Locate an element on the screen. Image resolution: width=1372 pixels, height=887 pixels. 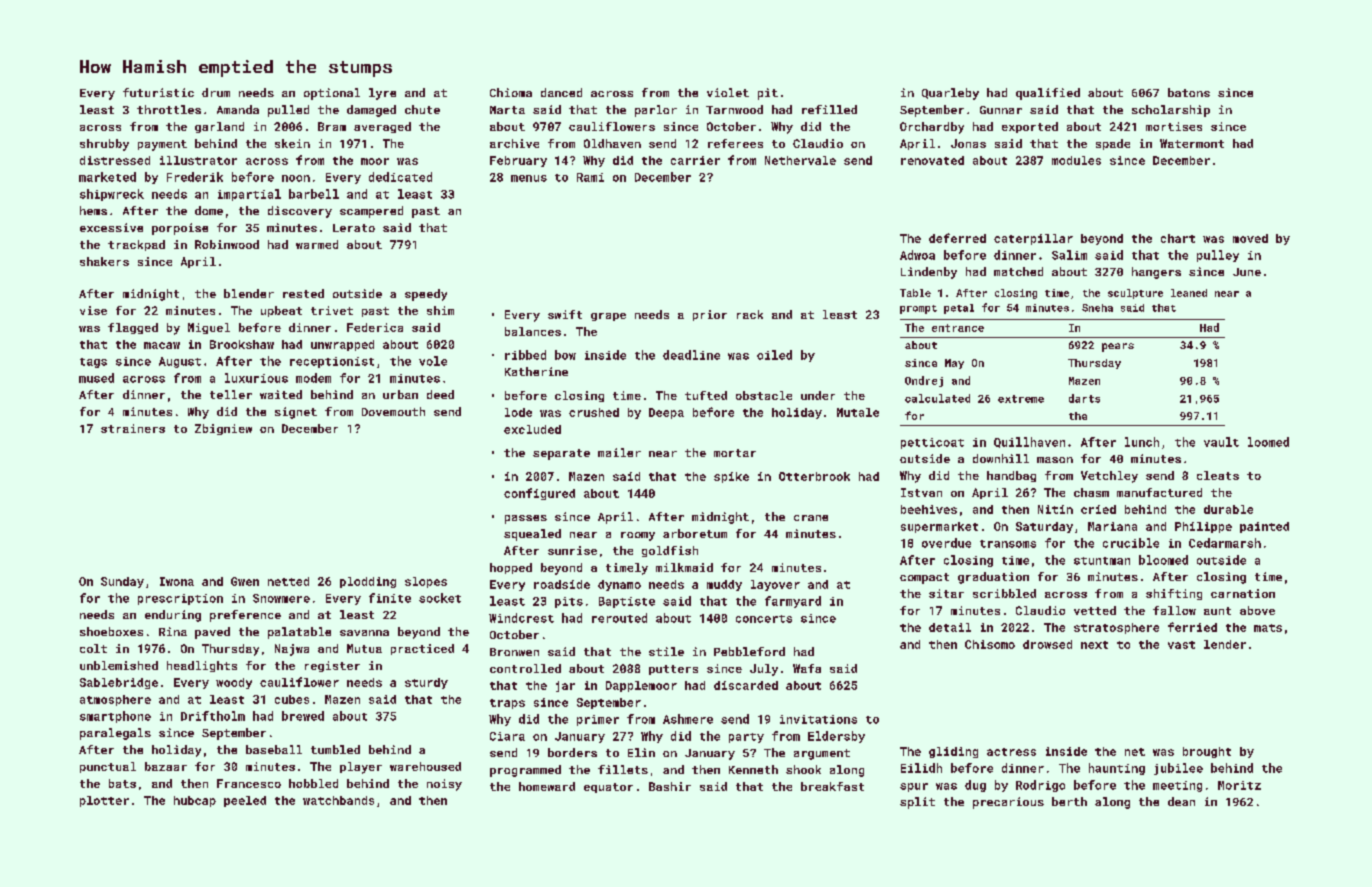
exported is located at coordinates (1030, 127).
